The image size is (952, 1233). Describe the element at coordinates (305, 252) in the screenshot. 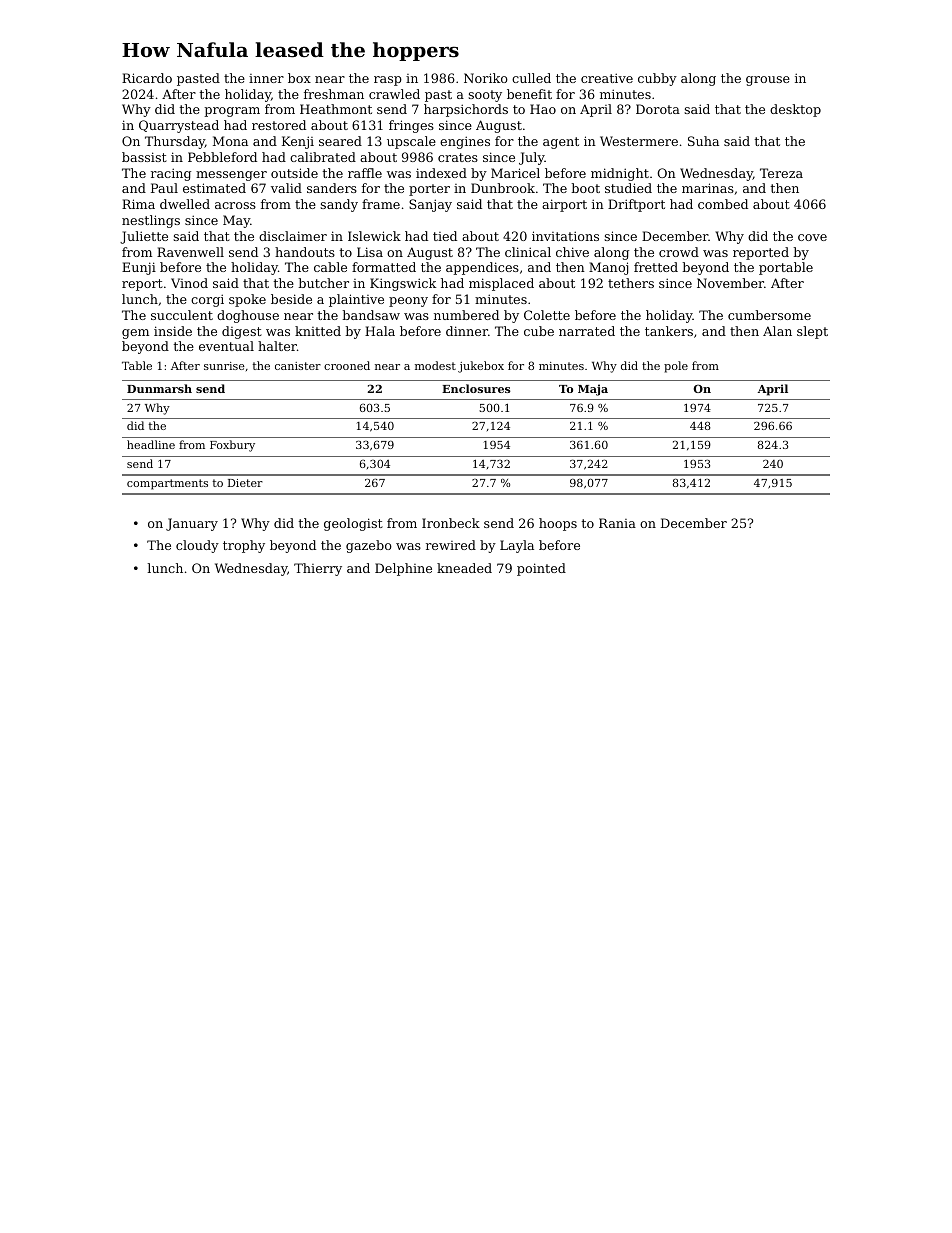

I see `handouts` at that location.
